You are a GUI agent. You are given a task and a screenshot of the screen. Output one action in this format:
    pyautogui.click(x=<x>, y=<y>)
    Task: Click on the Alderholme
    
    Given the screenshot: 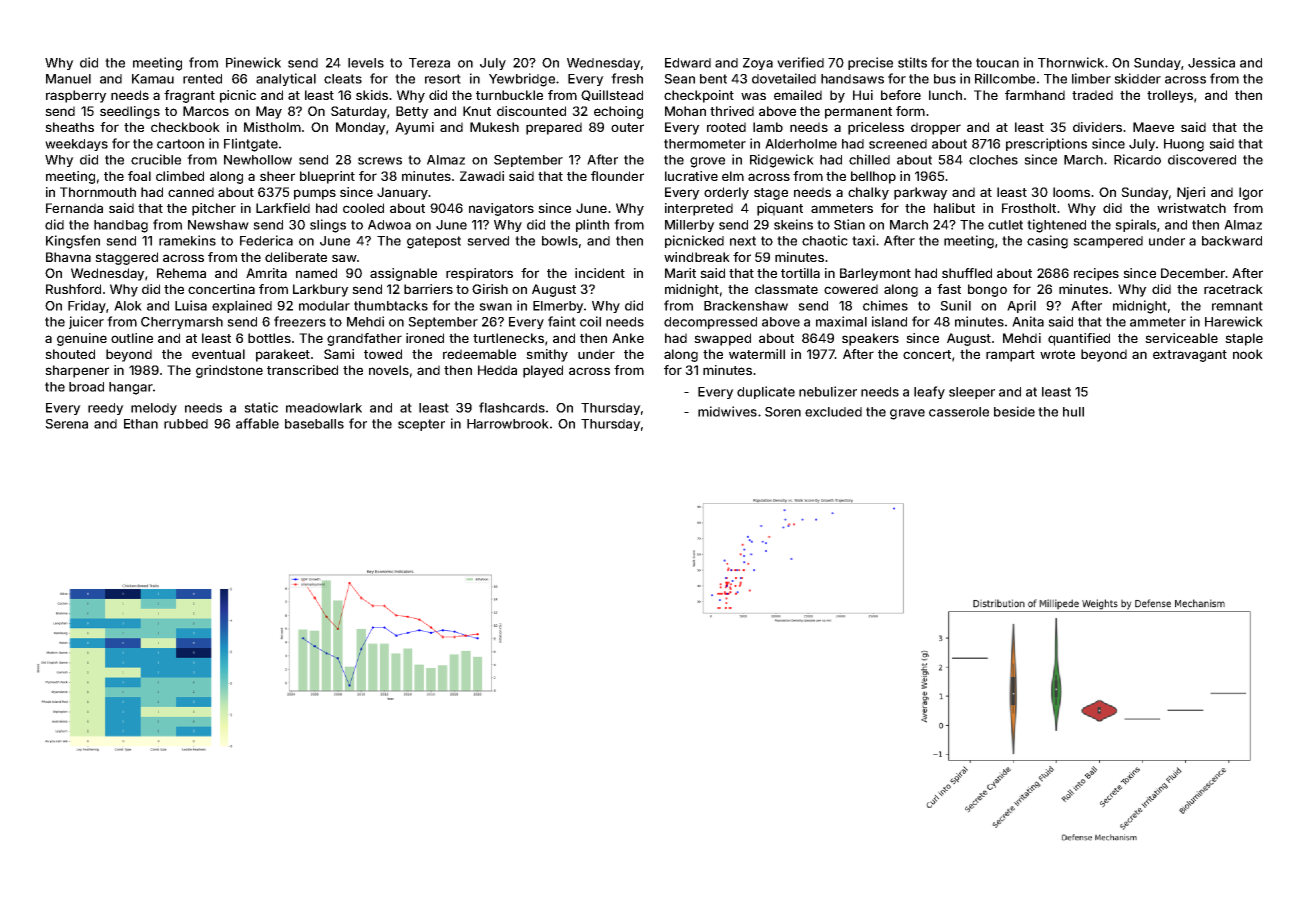 What is the action you would take?
    pyautogui.click(x=801, y=144)
